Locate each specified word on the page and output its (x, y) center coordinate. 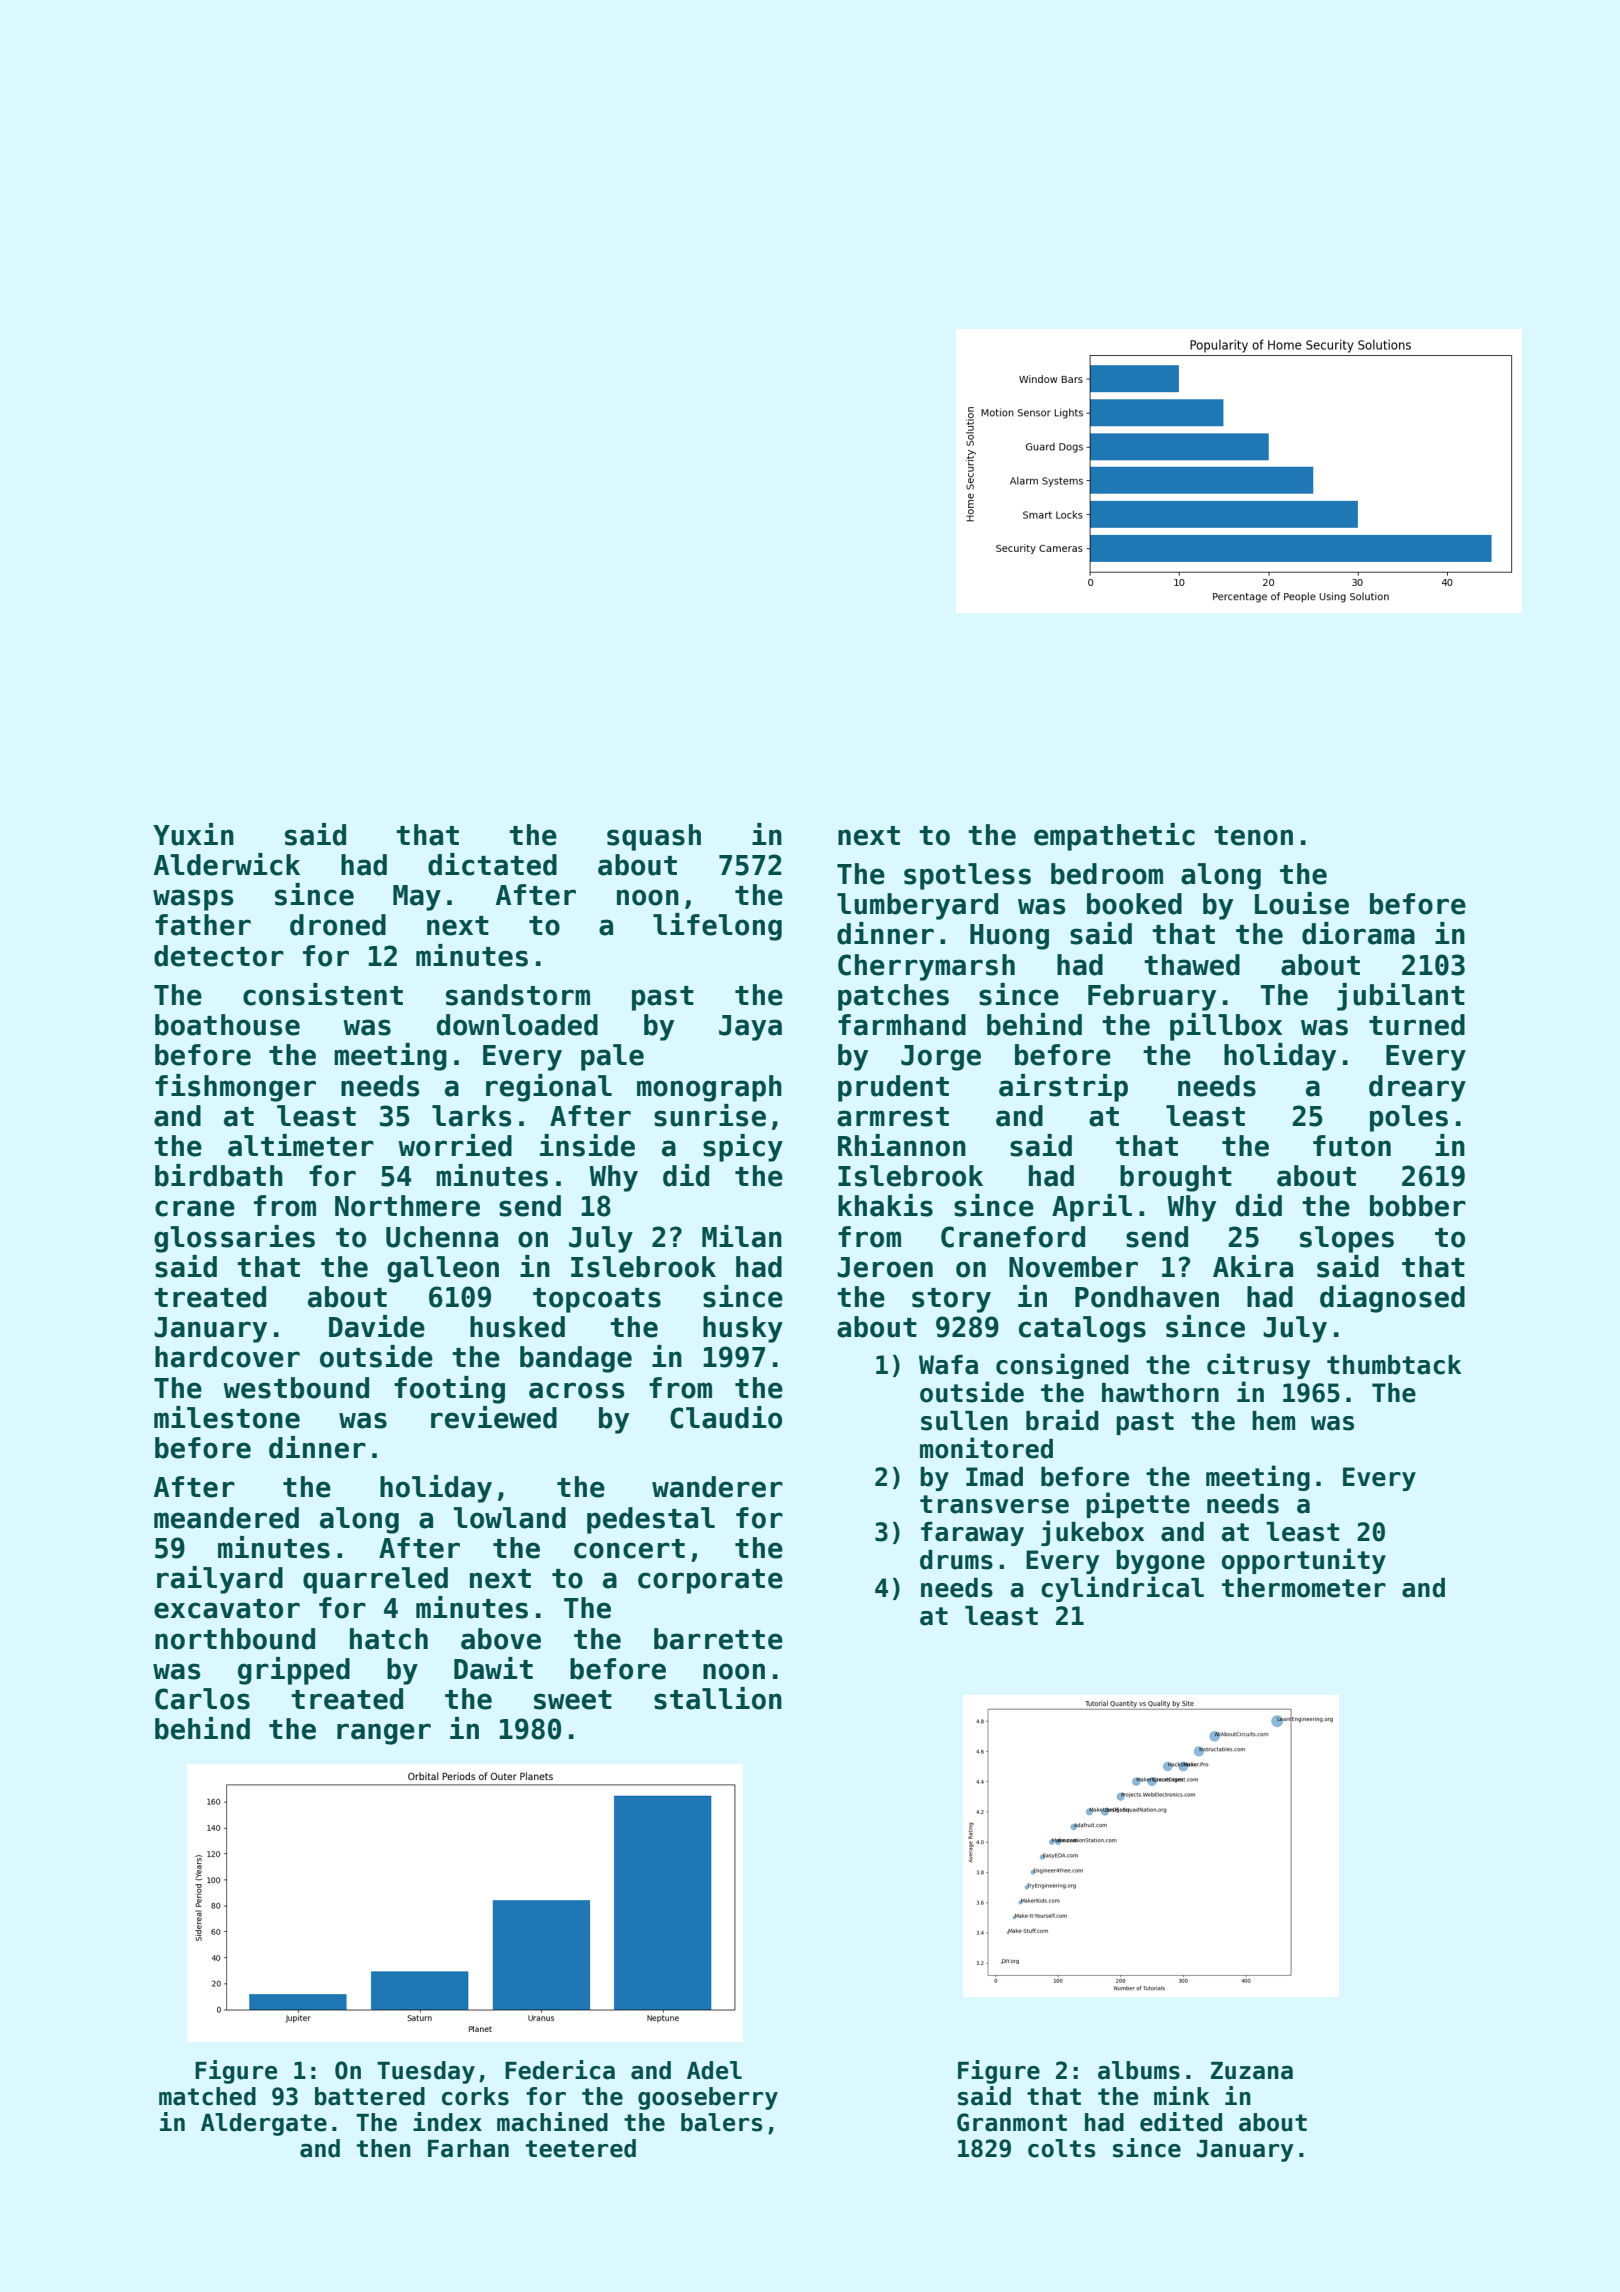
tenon (1253, 836)
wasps (193, 900)
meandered (226, 1518)
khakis (885, 1205)
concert (629, 1549)
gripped (294, 1671)
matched (207, 2096)
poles (1409, 1118)
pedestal (651, 1520)
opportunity (1304, 1561)
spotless (967, 876)
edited (1181, 2122)
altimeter (301, 1145)
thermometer (1304, 1588)
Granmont (1012, 2122)
